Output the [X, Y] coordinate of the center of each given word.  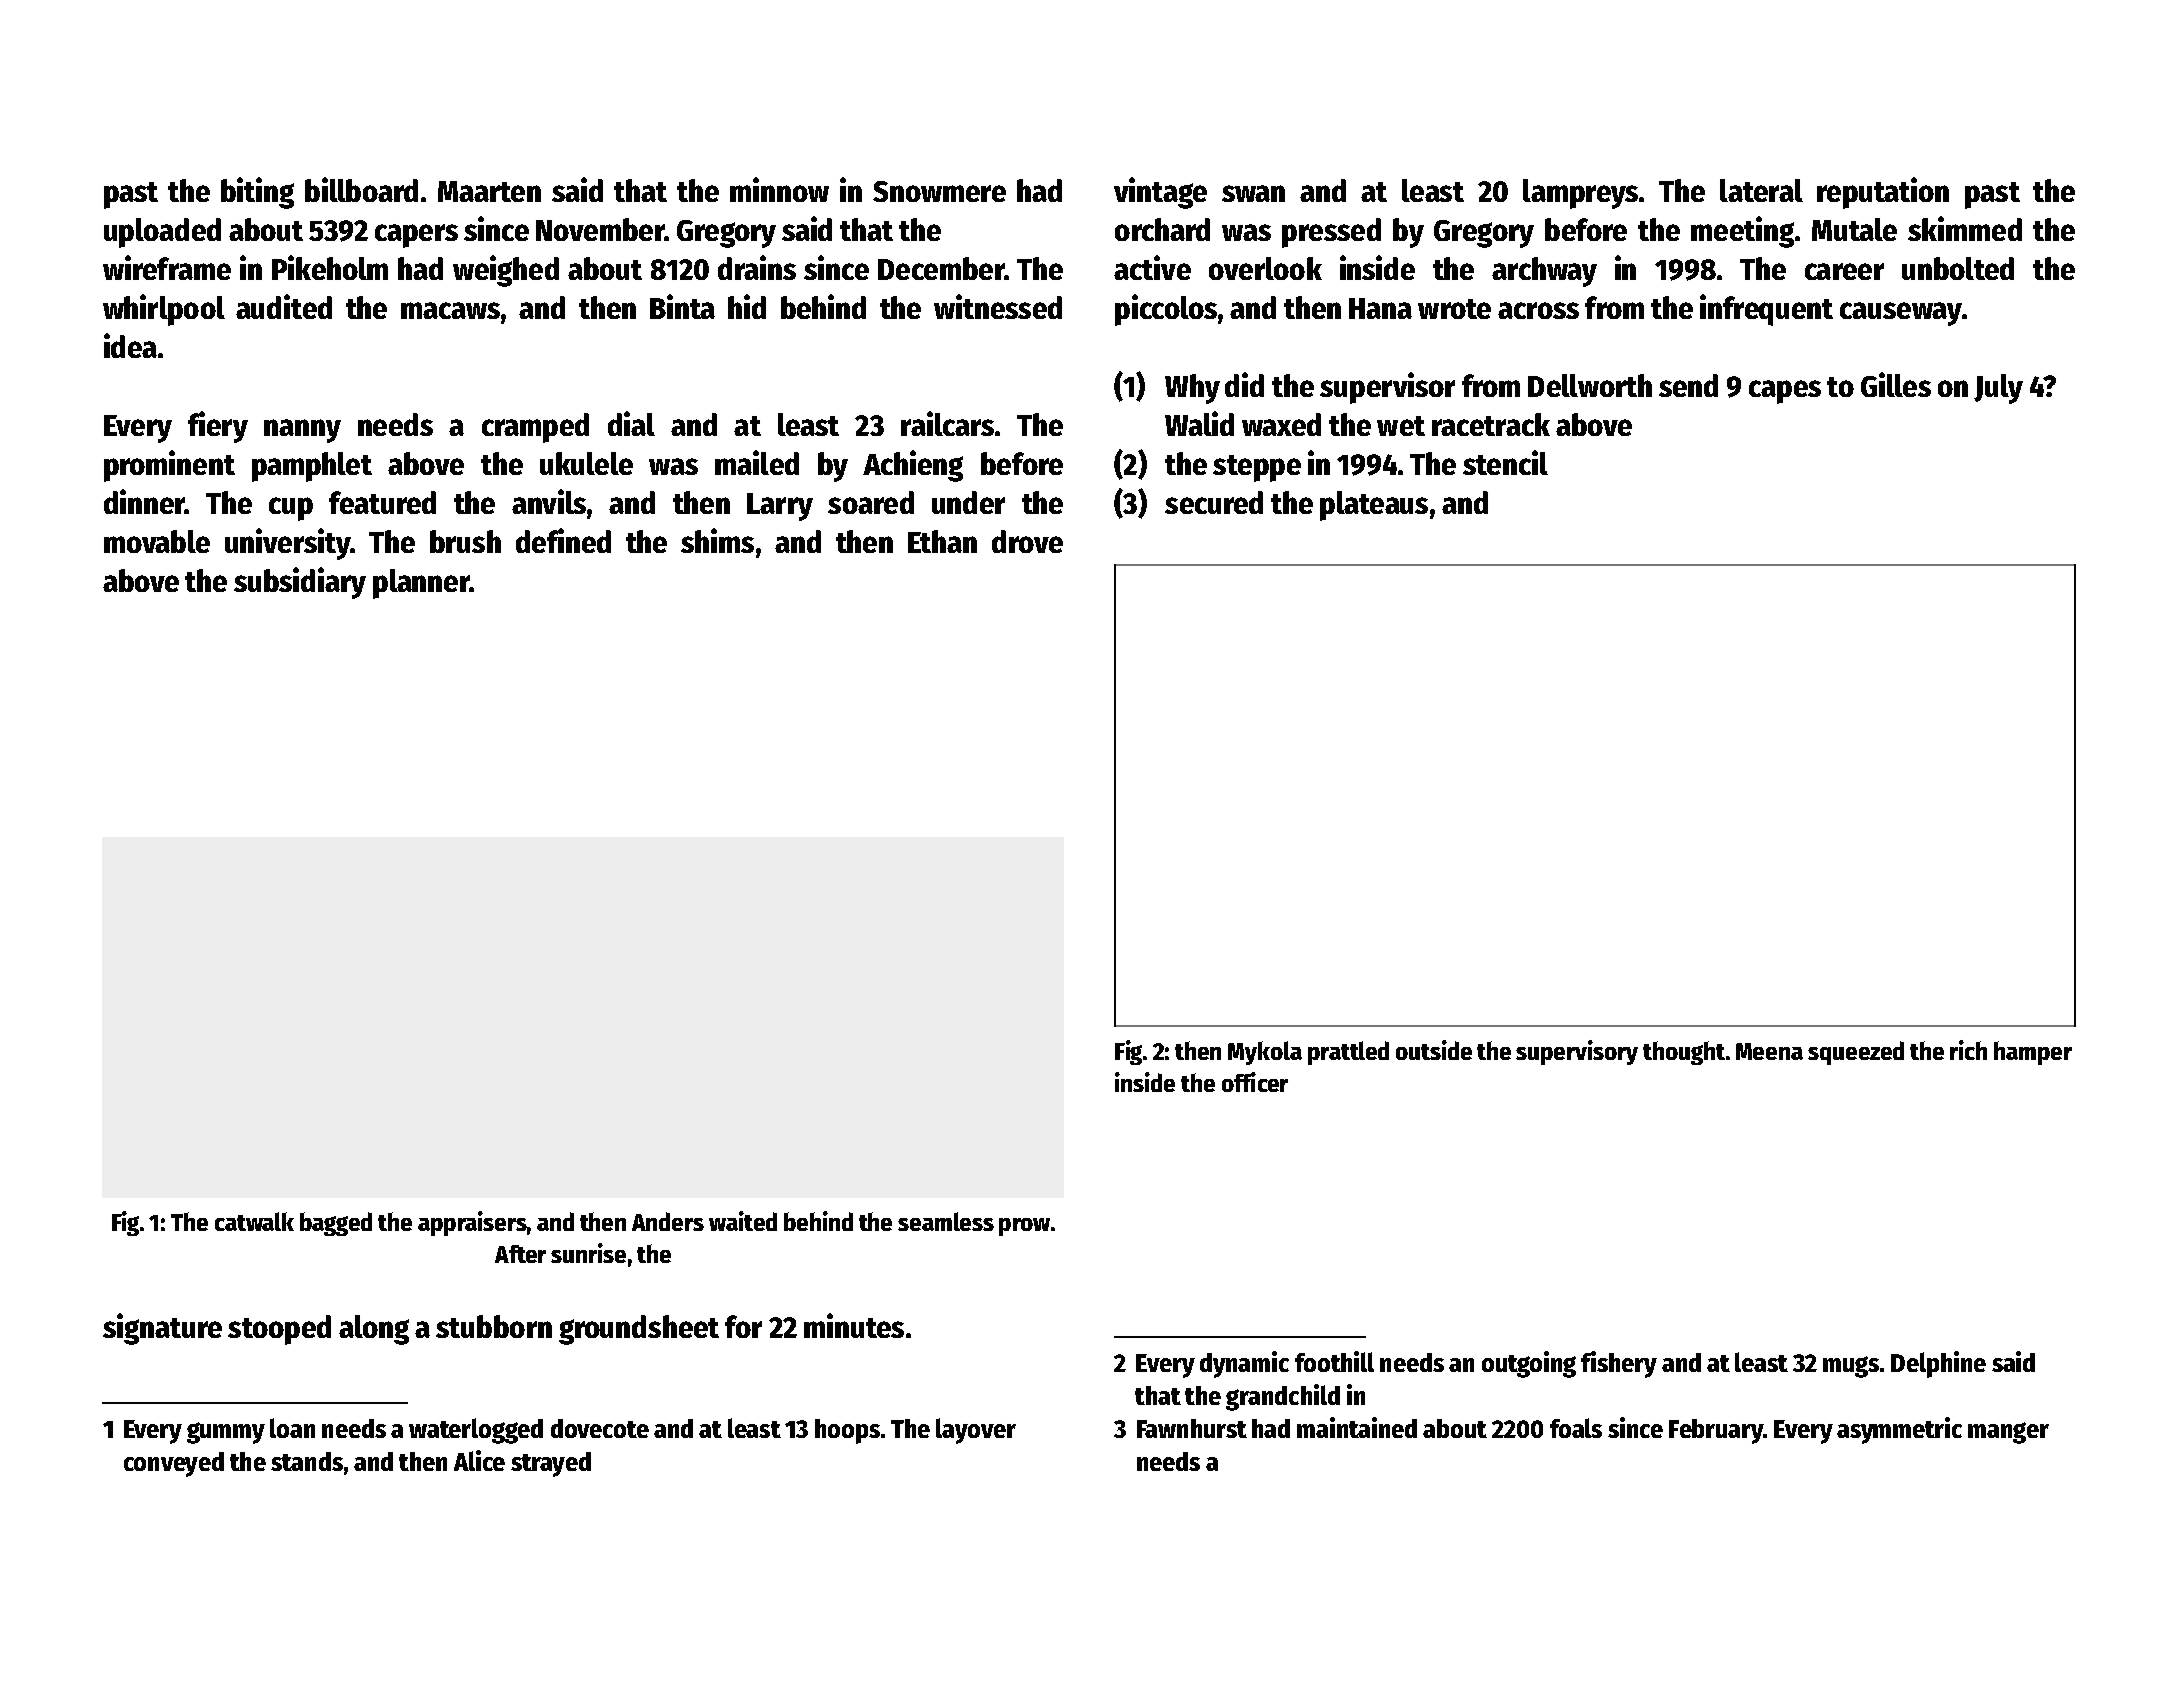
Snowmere [939, 191]
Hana [1380, 308]
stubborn [494, 1326]
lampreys [1580, 194]
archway [1544, 272]
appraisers [472, 1223]
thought [1684, 1053]
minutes [854, 1325]
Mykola [1265, 1053]
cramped [535, 428]
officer [1255, 1082]
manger [2008, 1433]
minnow [779, 189]
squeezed [1856, 1053]
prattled [1348, 1053]
